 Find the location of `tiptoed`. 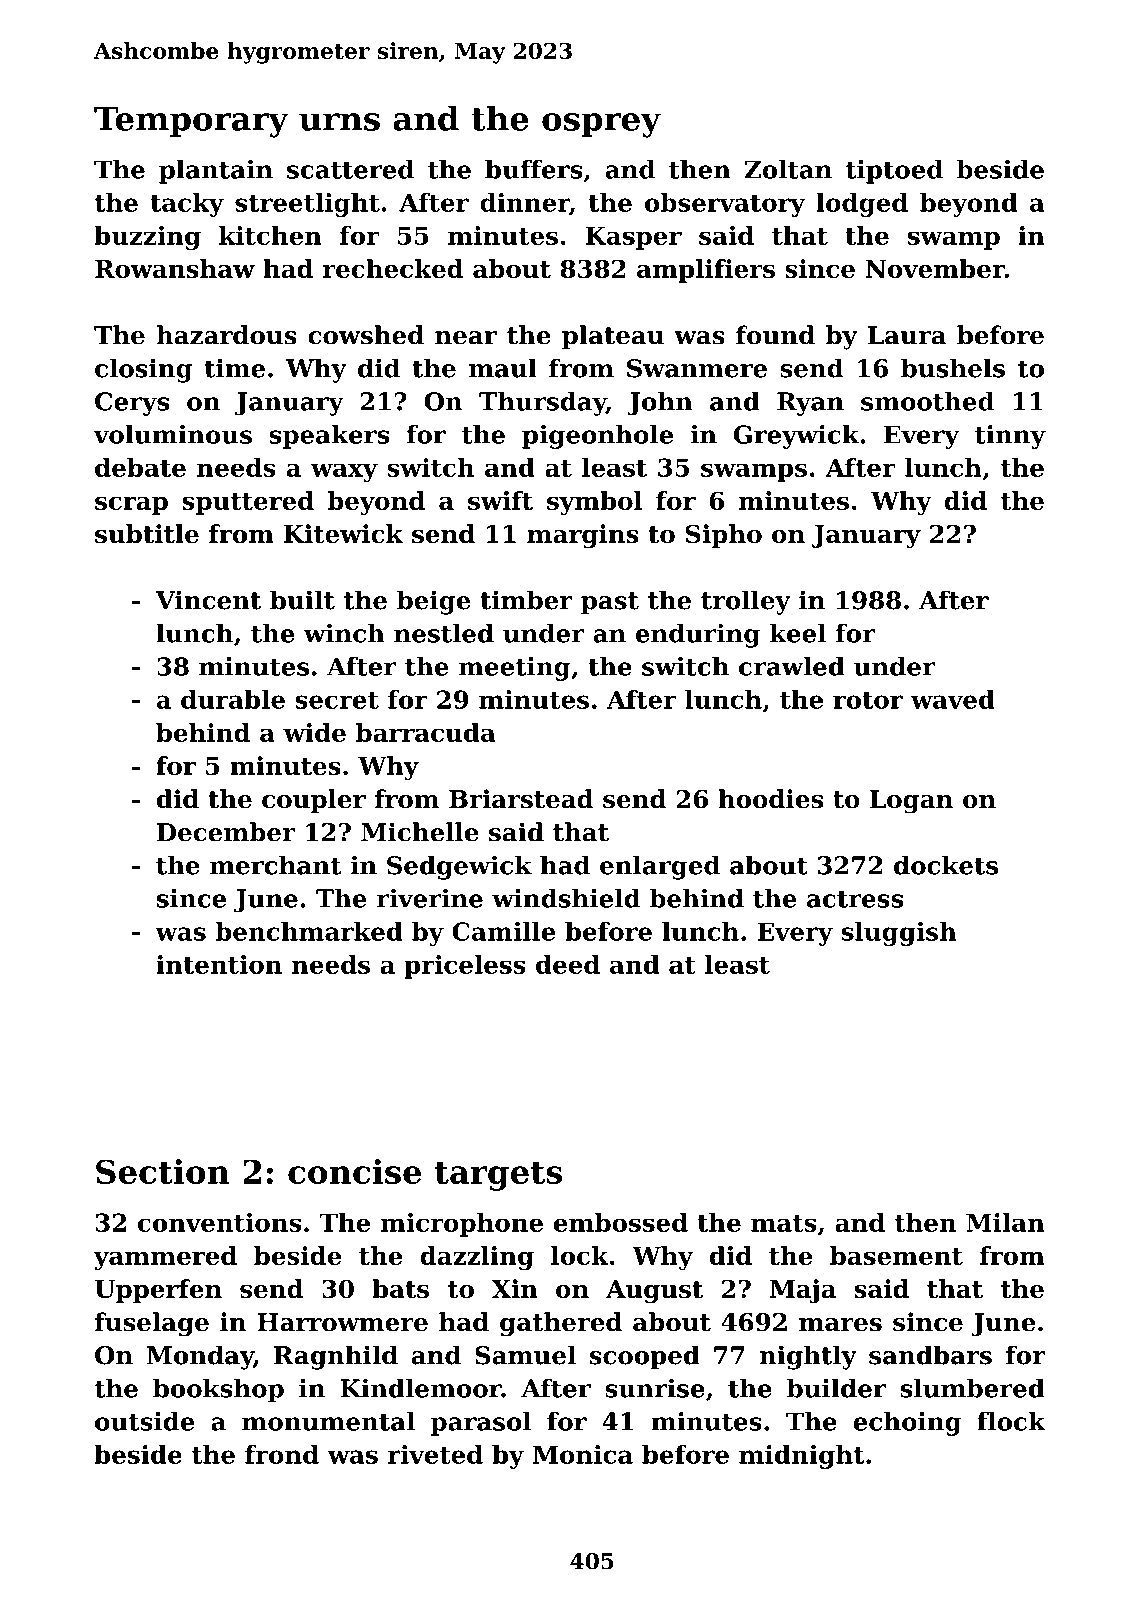

tiptoed is located at coordinates (894, 172).
